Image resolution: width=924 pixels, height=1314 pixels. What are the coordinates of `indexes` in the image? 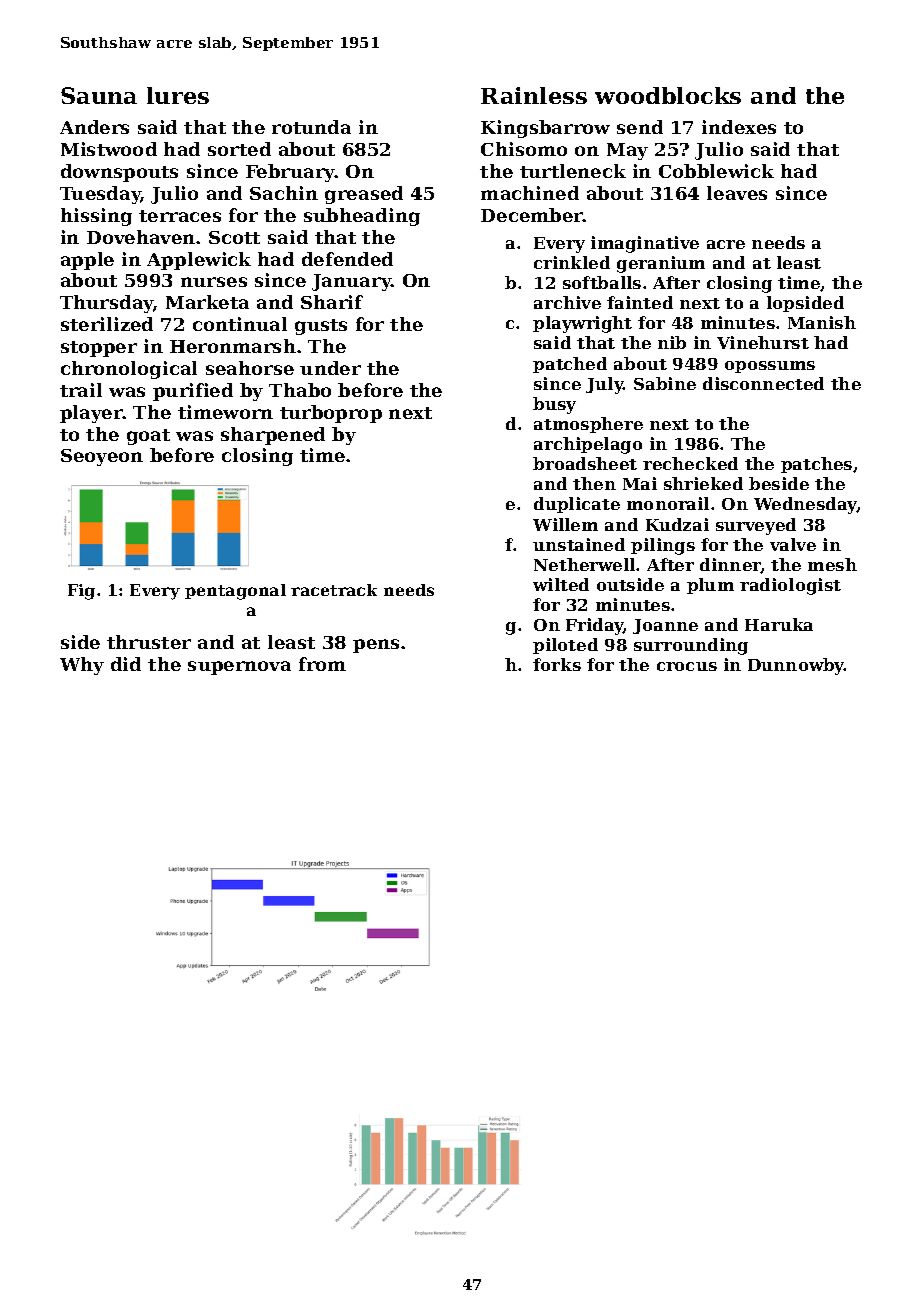 It's located at (739, 127).
